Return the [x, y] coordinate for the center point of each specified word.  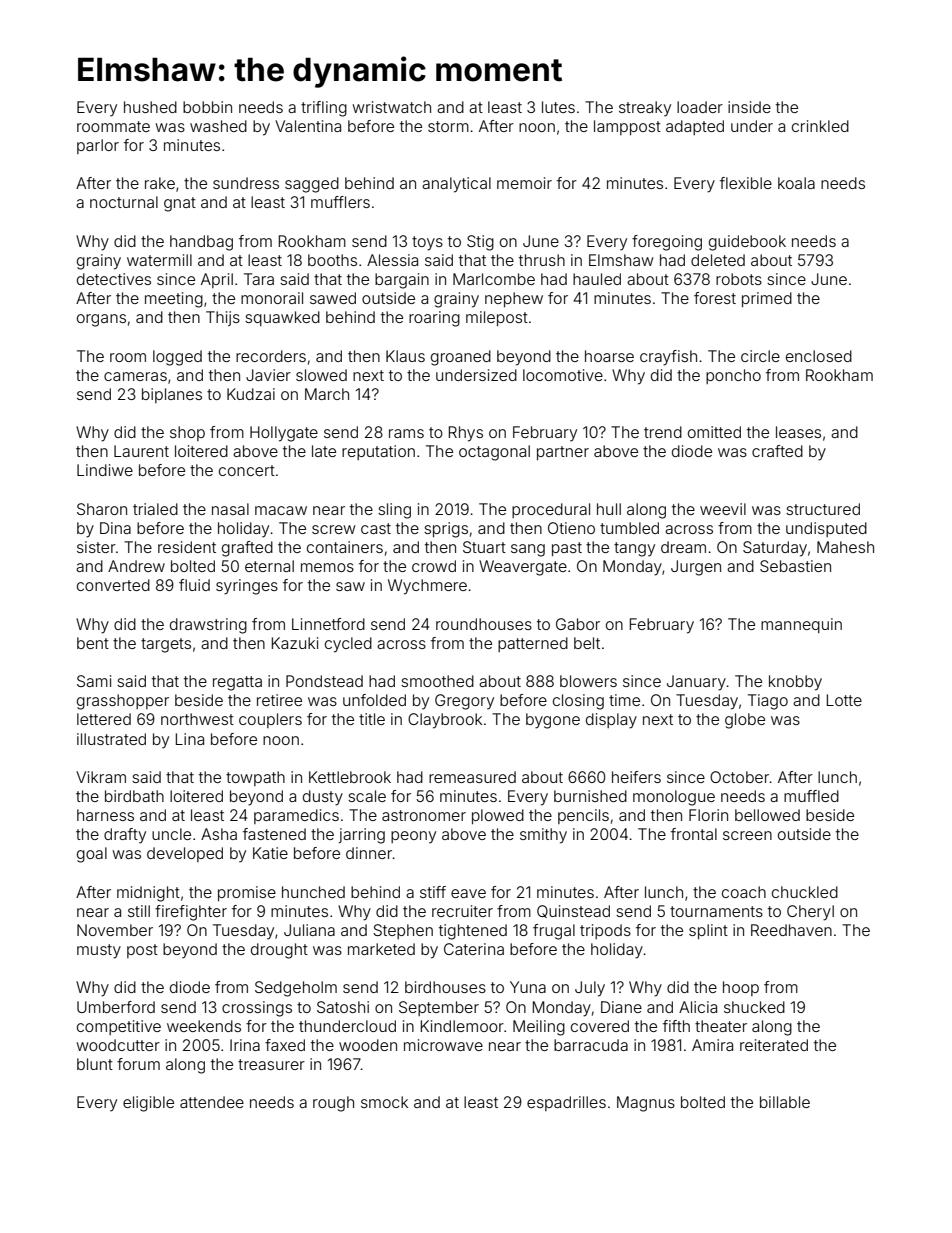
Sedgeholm [296, 989]
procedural [551, 510]
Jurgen [696, 568]
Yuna [528, 987]
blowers [588, 681]
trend [663, 432]
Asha [219, 834]
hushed [150, 107]
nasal [230, 509]
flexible [746, 183]
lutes [558, 107]
